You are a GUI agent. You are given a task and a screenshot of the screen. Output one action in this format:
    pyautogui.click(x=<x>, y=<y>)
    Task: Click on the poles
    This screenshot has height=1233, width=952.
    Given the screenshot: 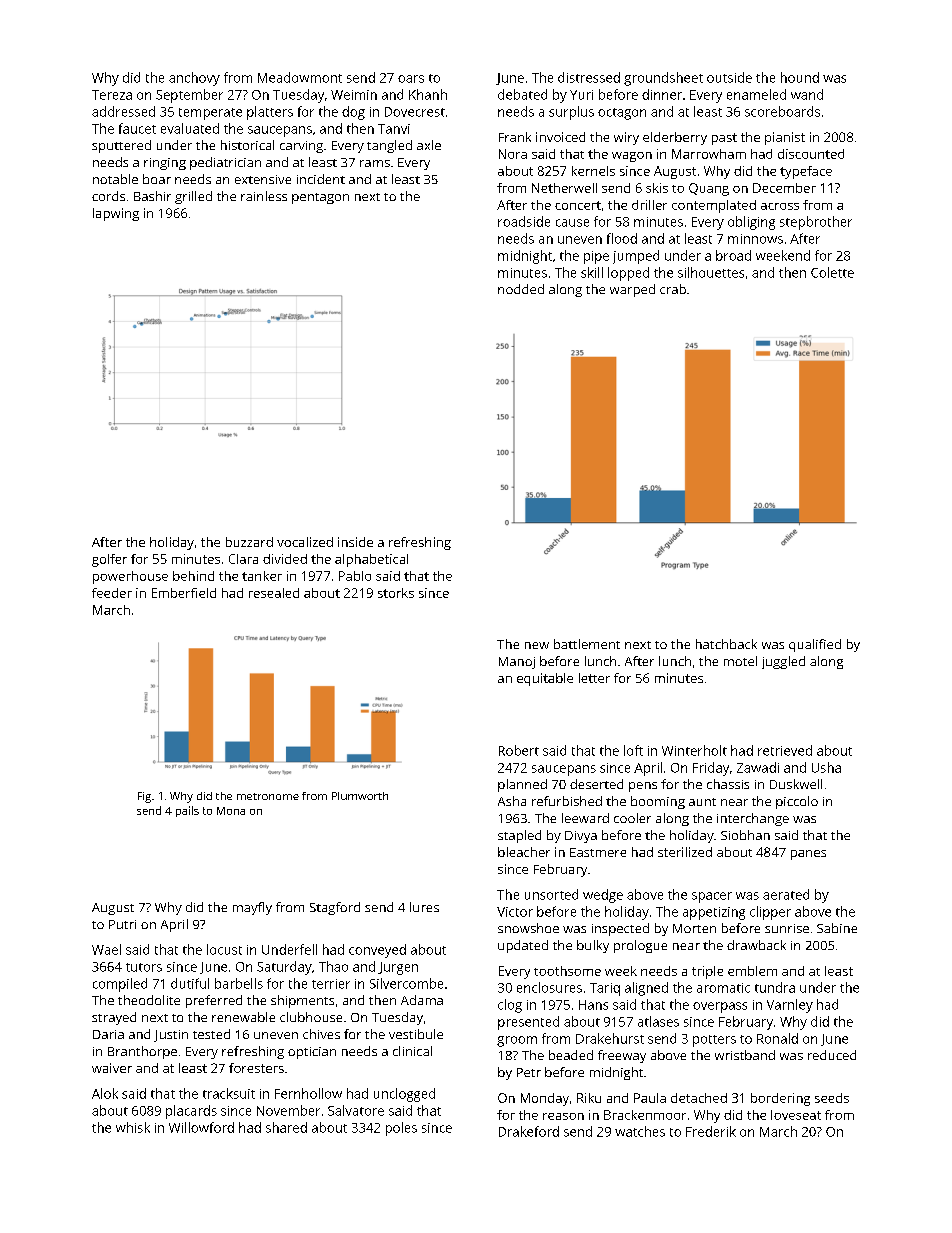 What is the action you would take?
    pyautogui.click(x=401, y=1129)
